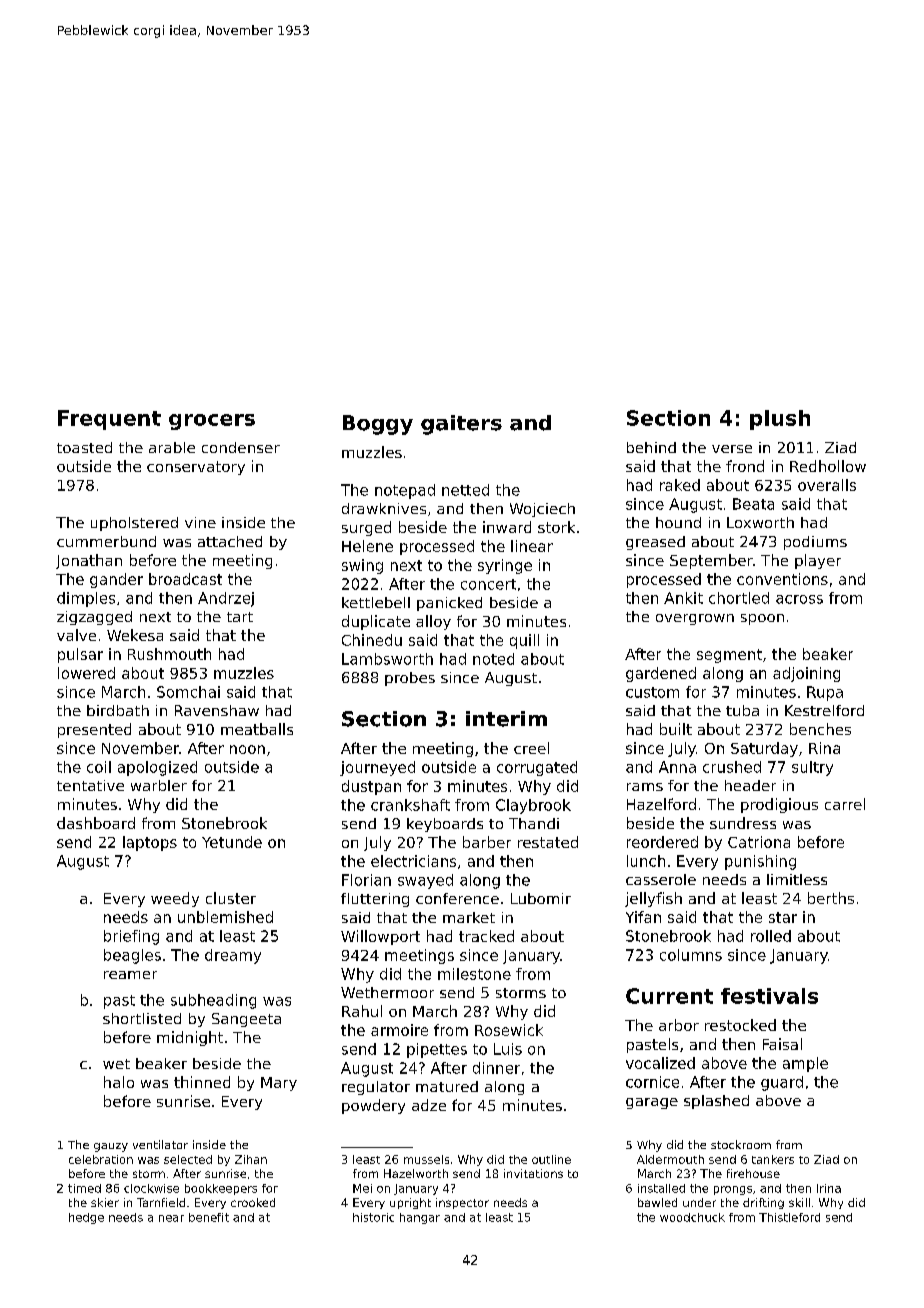 The width and height of the document is (924, 1308). I want to click on podiums, so click(815, 543).
